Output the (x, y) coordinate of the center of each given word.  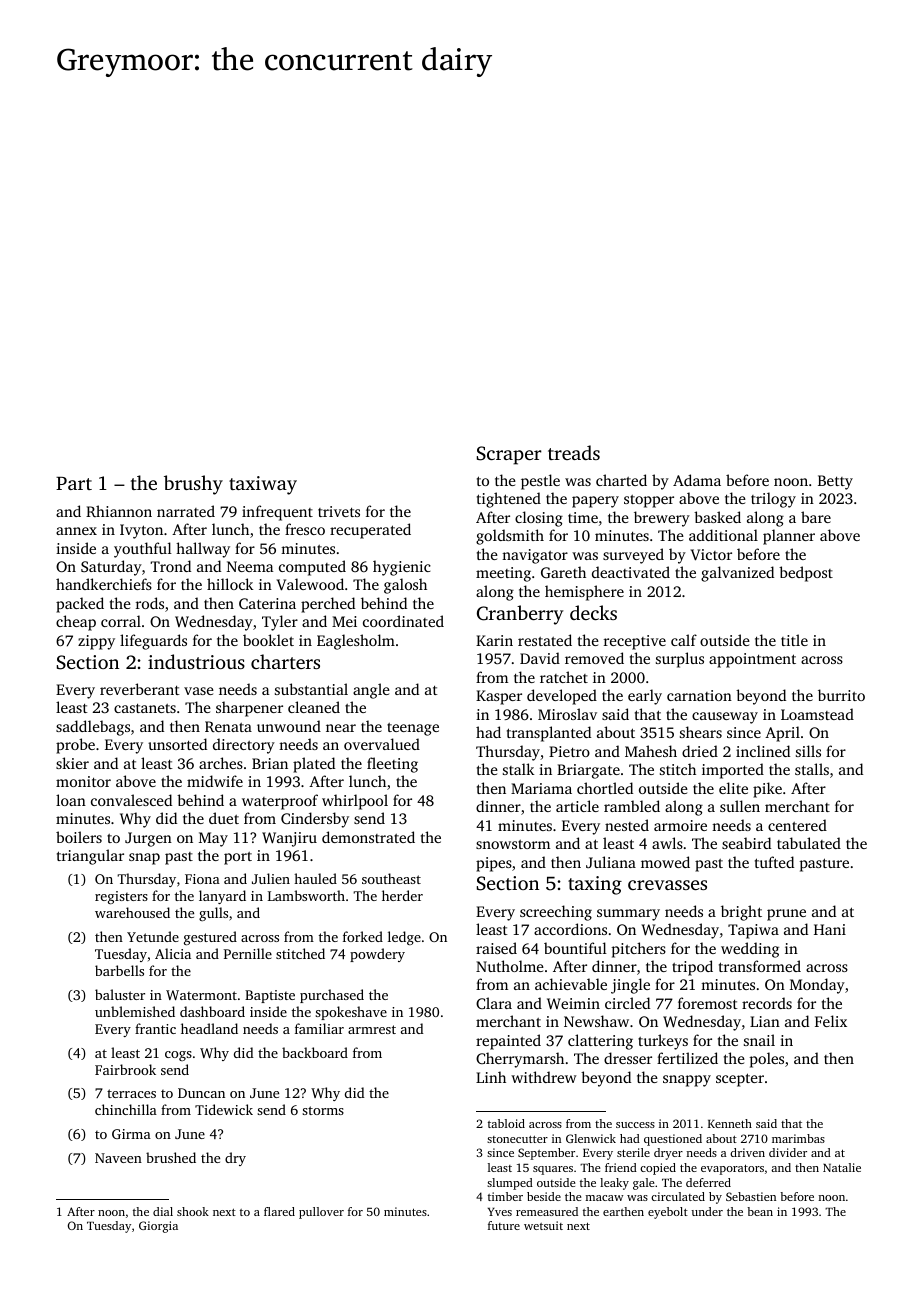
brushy (193, 485)
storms (323, 1110)
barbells (119, 970)
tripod (692, 968)
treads (574, 452)
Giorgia (158, 1227)
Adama (697, 480)
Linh (491, 1077)
